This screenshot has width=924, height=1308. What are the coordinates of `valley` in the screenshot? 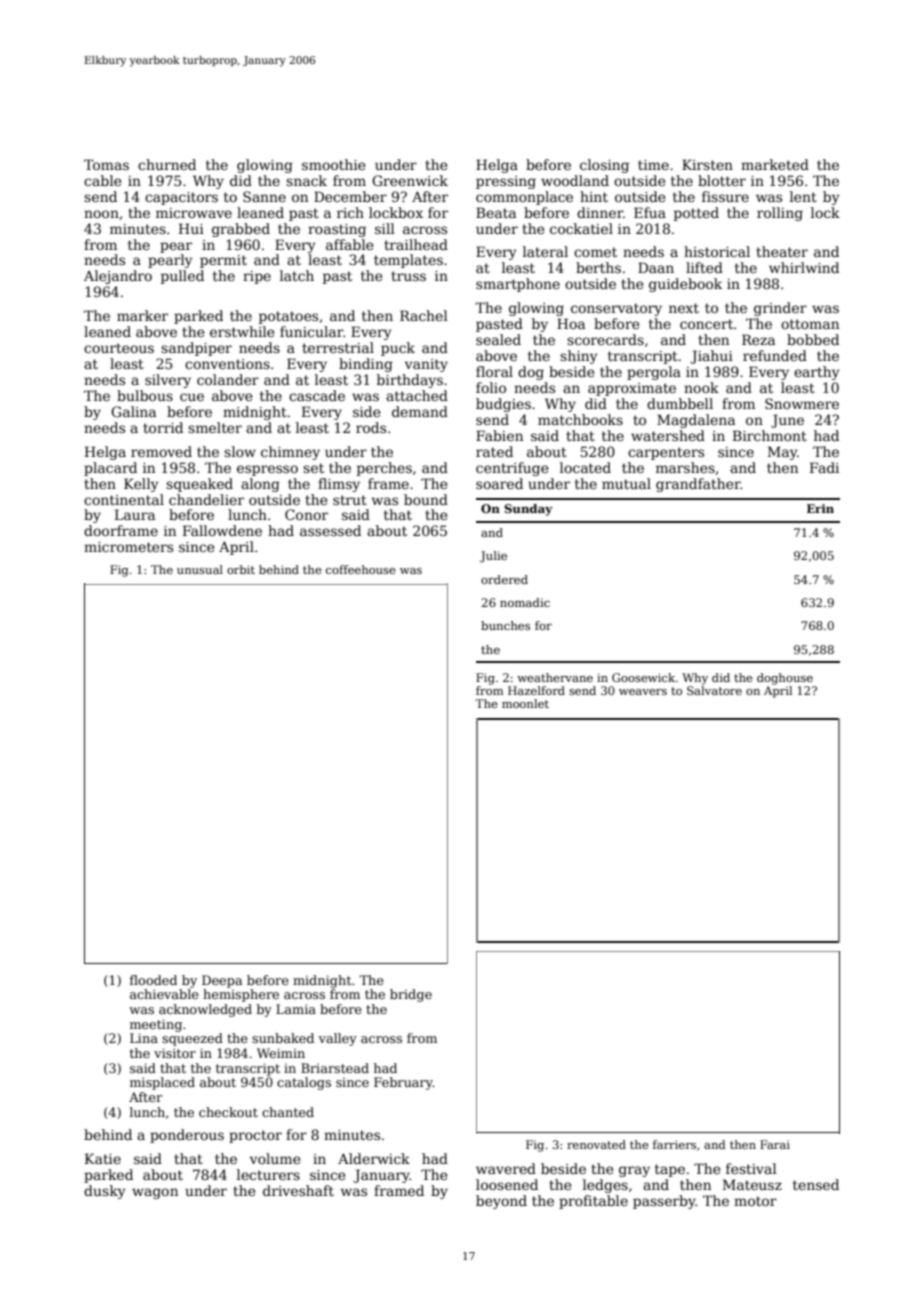 It's located at (337, 1039).
